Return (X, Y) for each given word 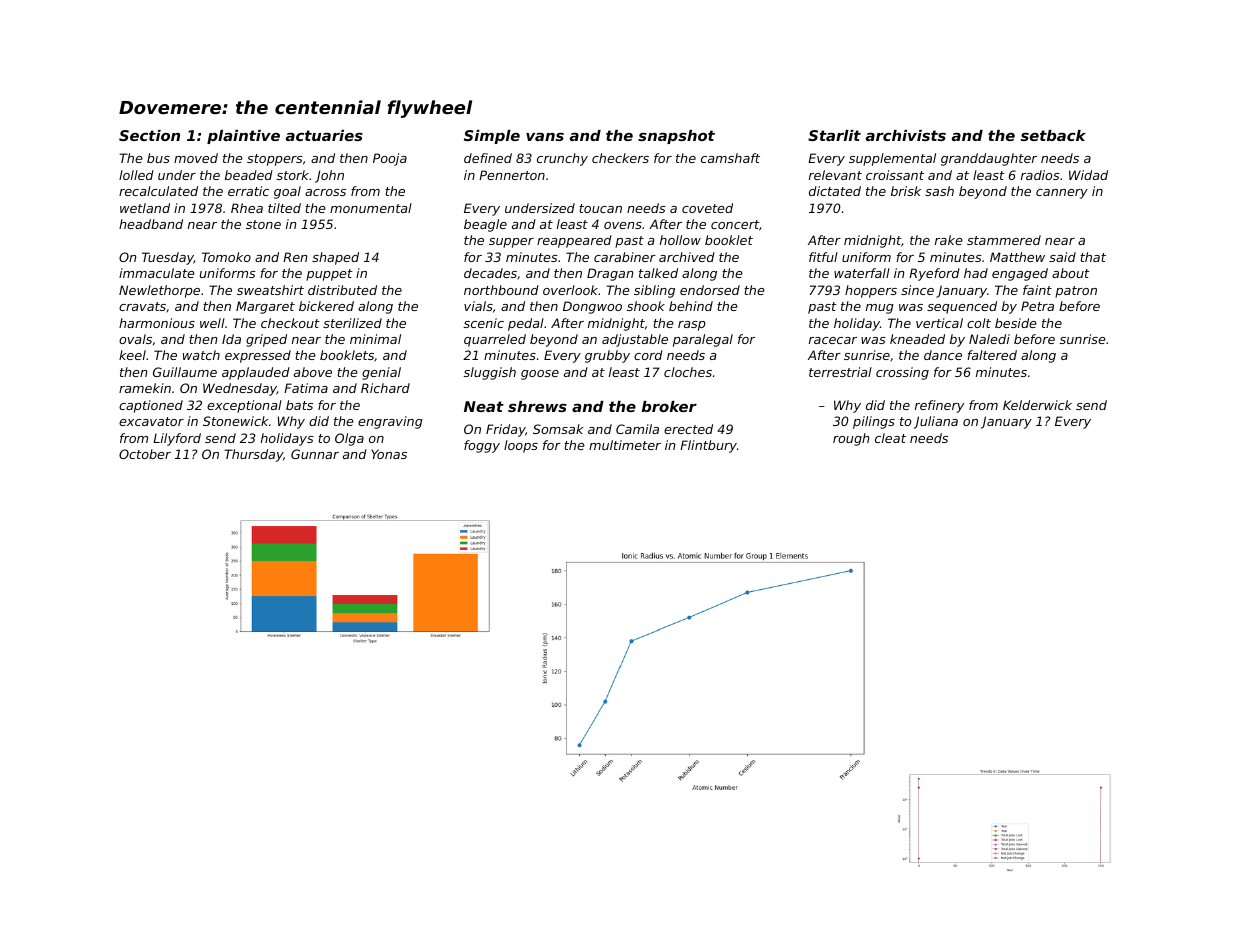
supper (511, 243)
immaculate (157, 273)
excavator (151, 421)
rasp (692, 326)
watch (201, 355)
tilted (284, 208)
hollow (680, 240)
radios (1040, 175)
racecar (833, 340)
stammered (1004, 240)
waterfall (862, 273)
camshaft (730, 158)
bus (158, 158)
